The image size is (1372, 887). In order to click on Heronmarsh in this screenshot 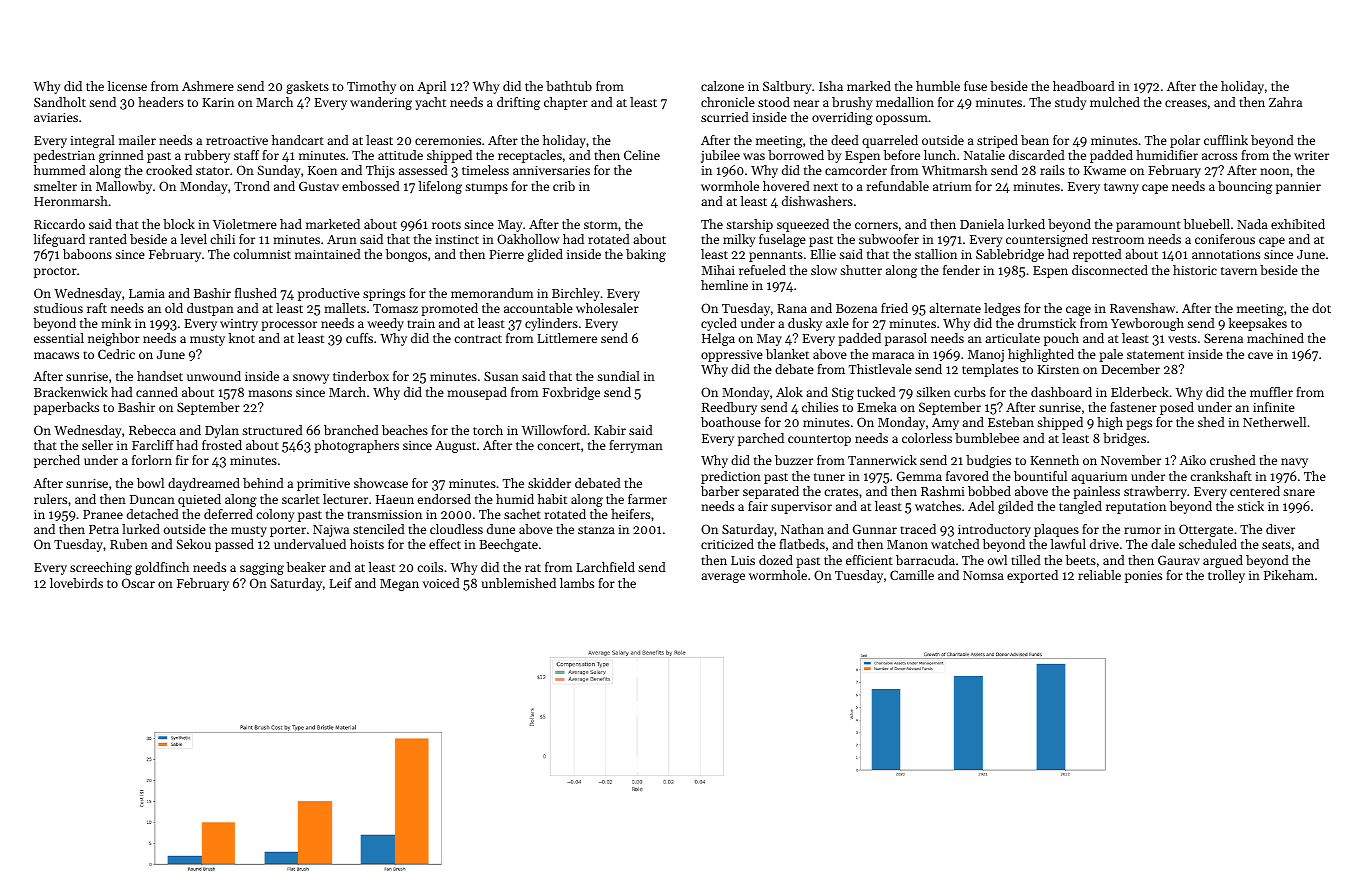, I will do `click(71, 201)`.
